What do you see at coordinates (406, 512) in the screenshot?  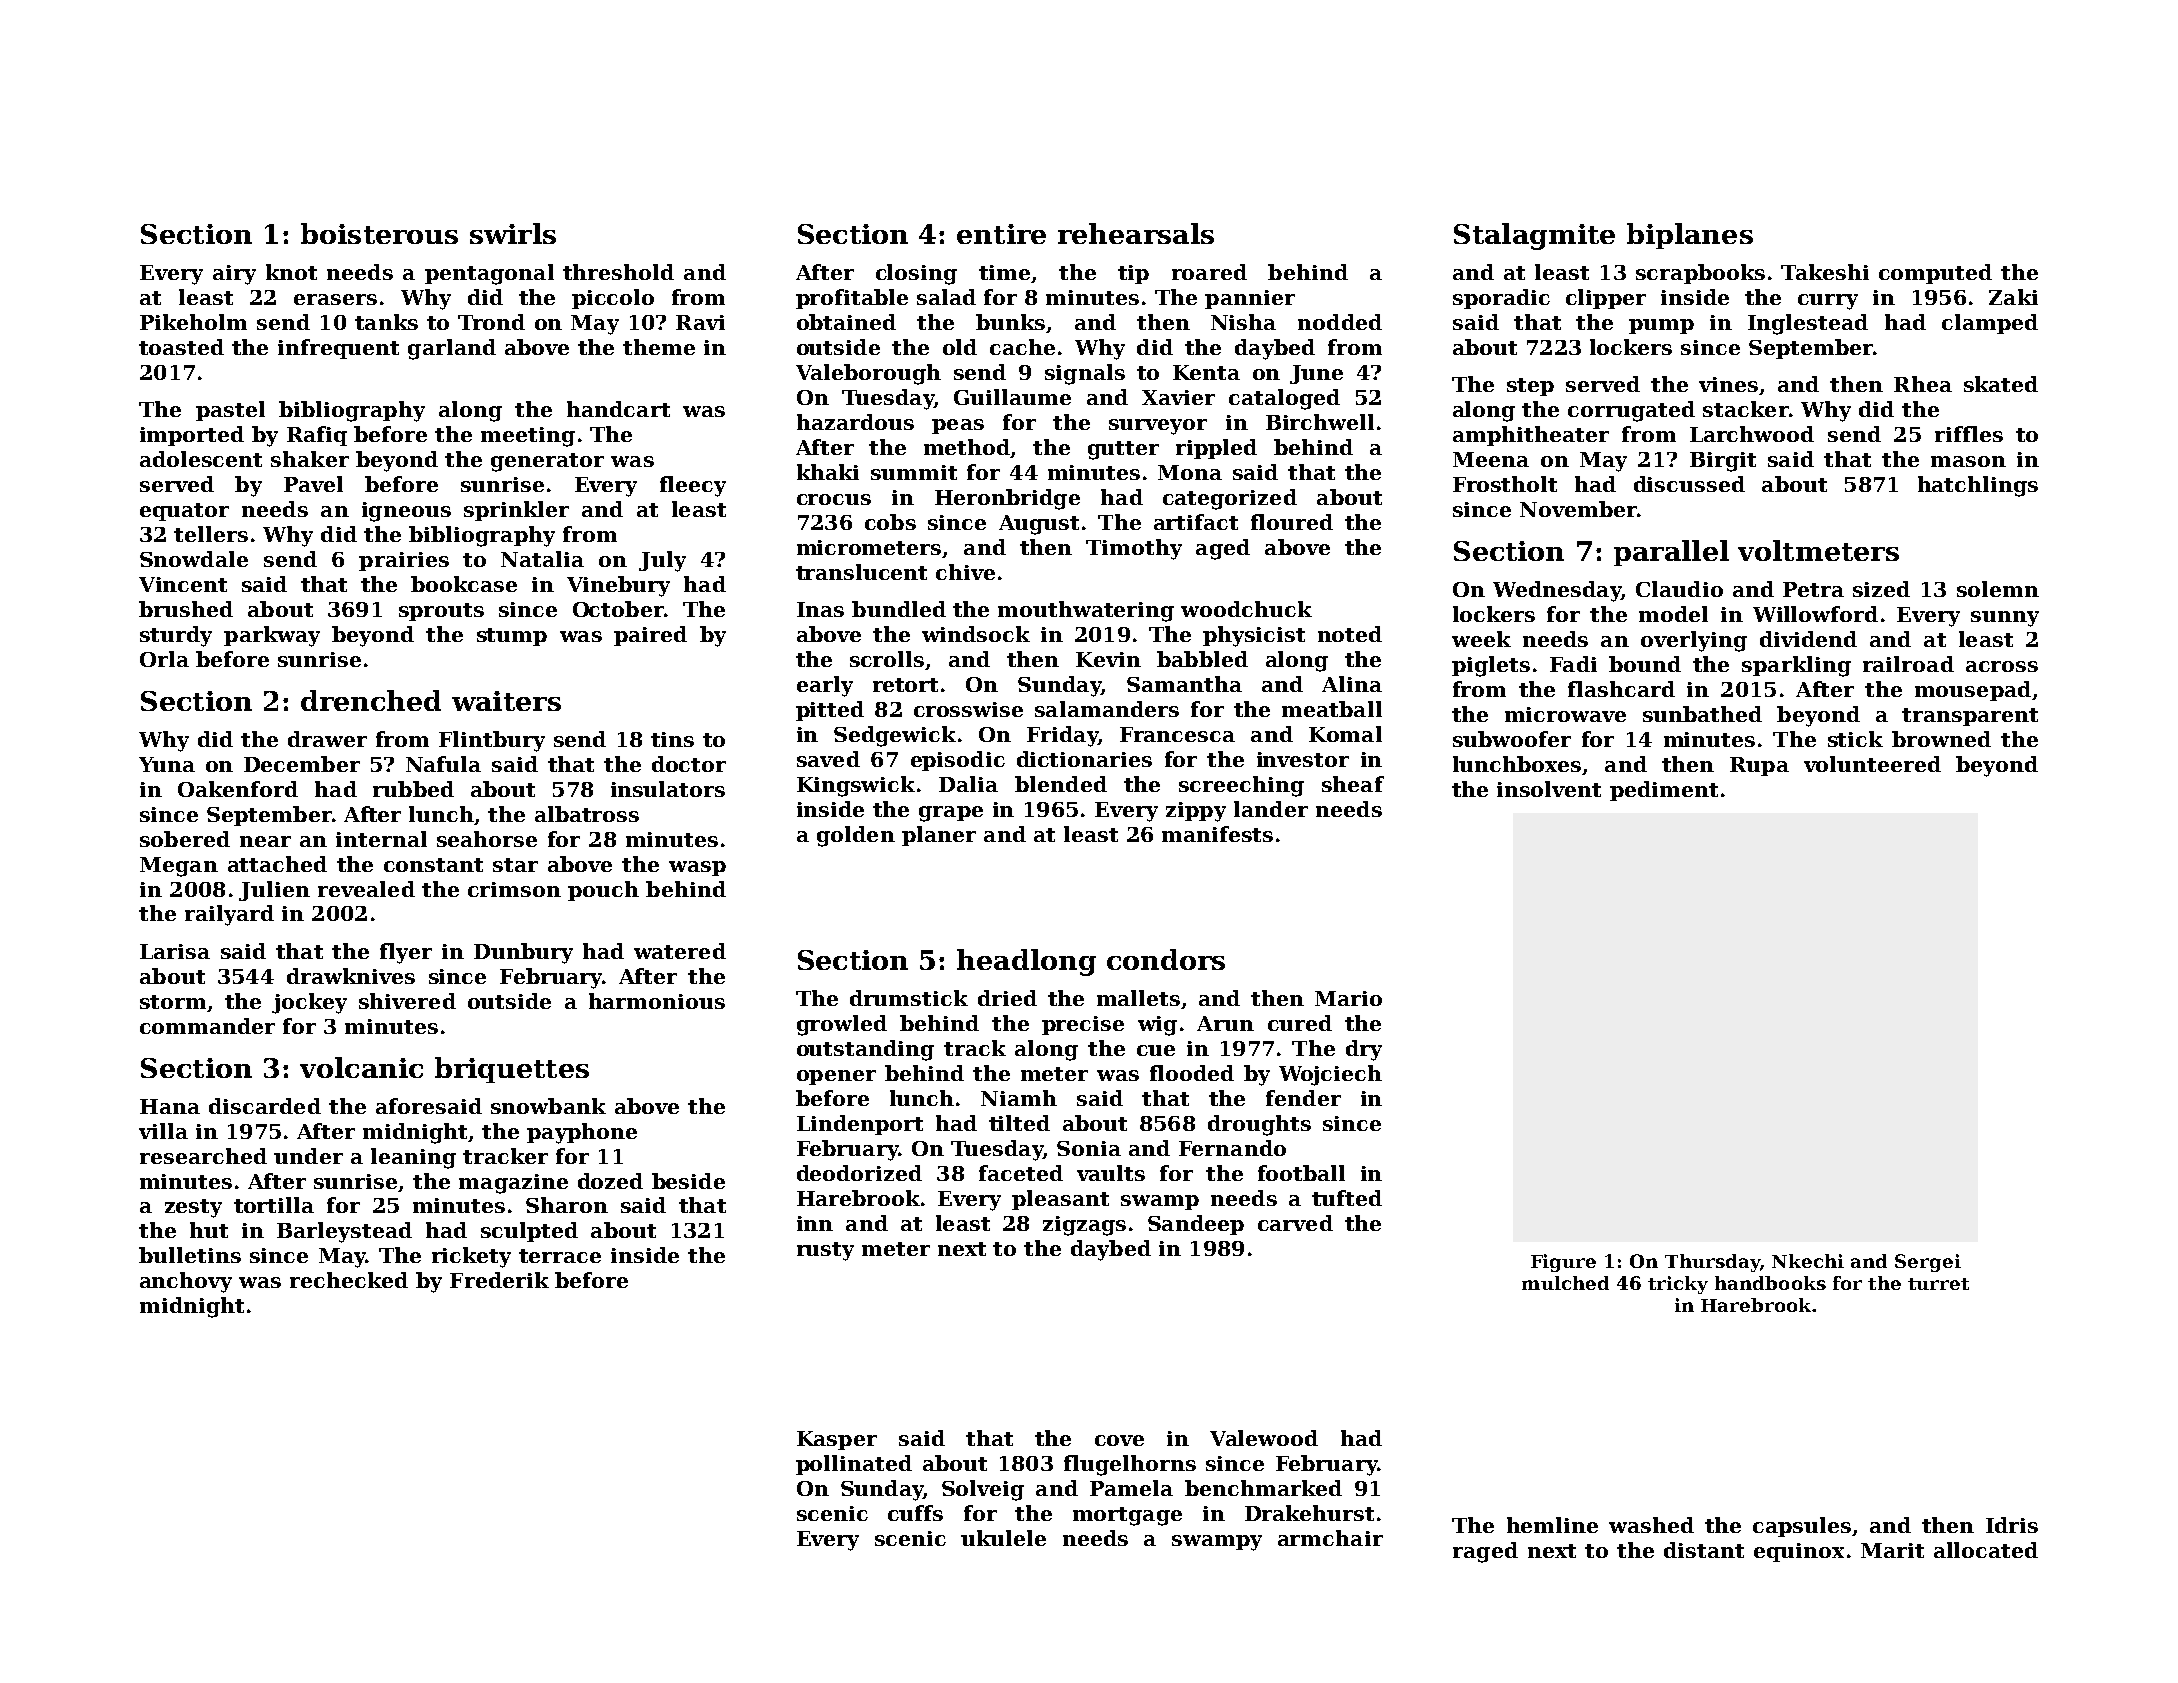 I see `igneous` at bounding box center [406, 512].
